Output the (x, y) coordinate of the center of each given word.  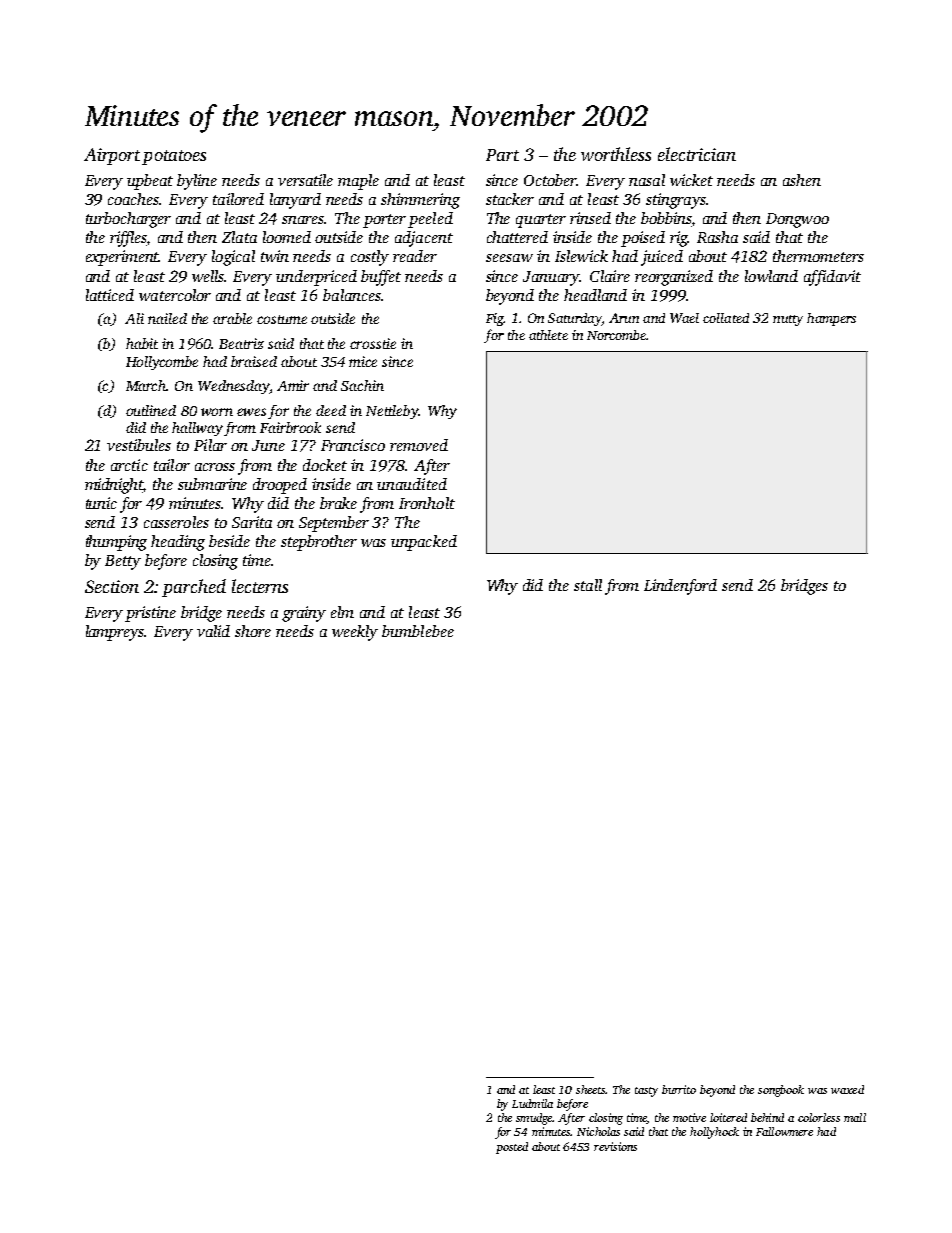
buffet (381, 278)
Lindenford (680, 587)
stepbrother (319, 543)
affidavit (832, 278)
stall (588, 585)
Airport (112, 156)
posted (512, 1148)
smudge (534, 1119)
